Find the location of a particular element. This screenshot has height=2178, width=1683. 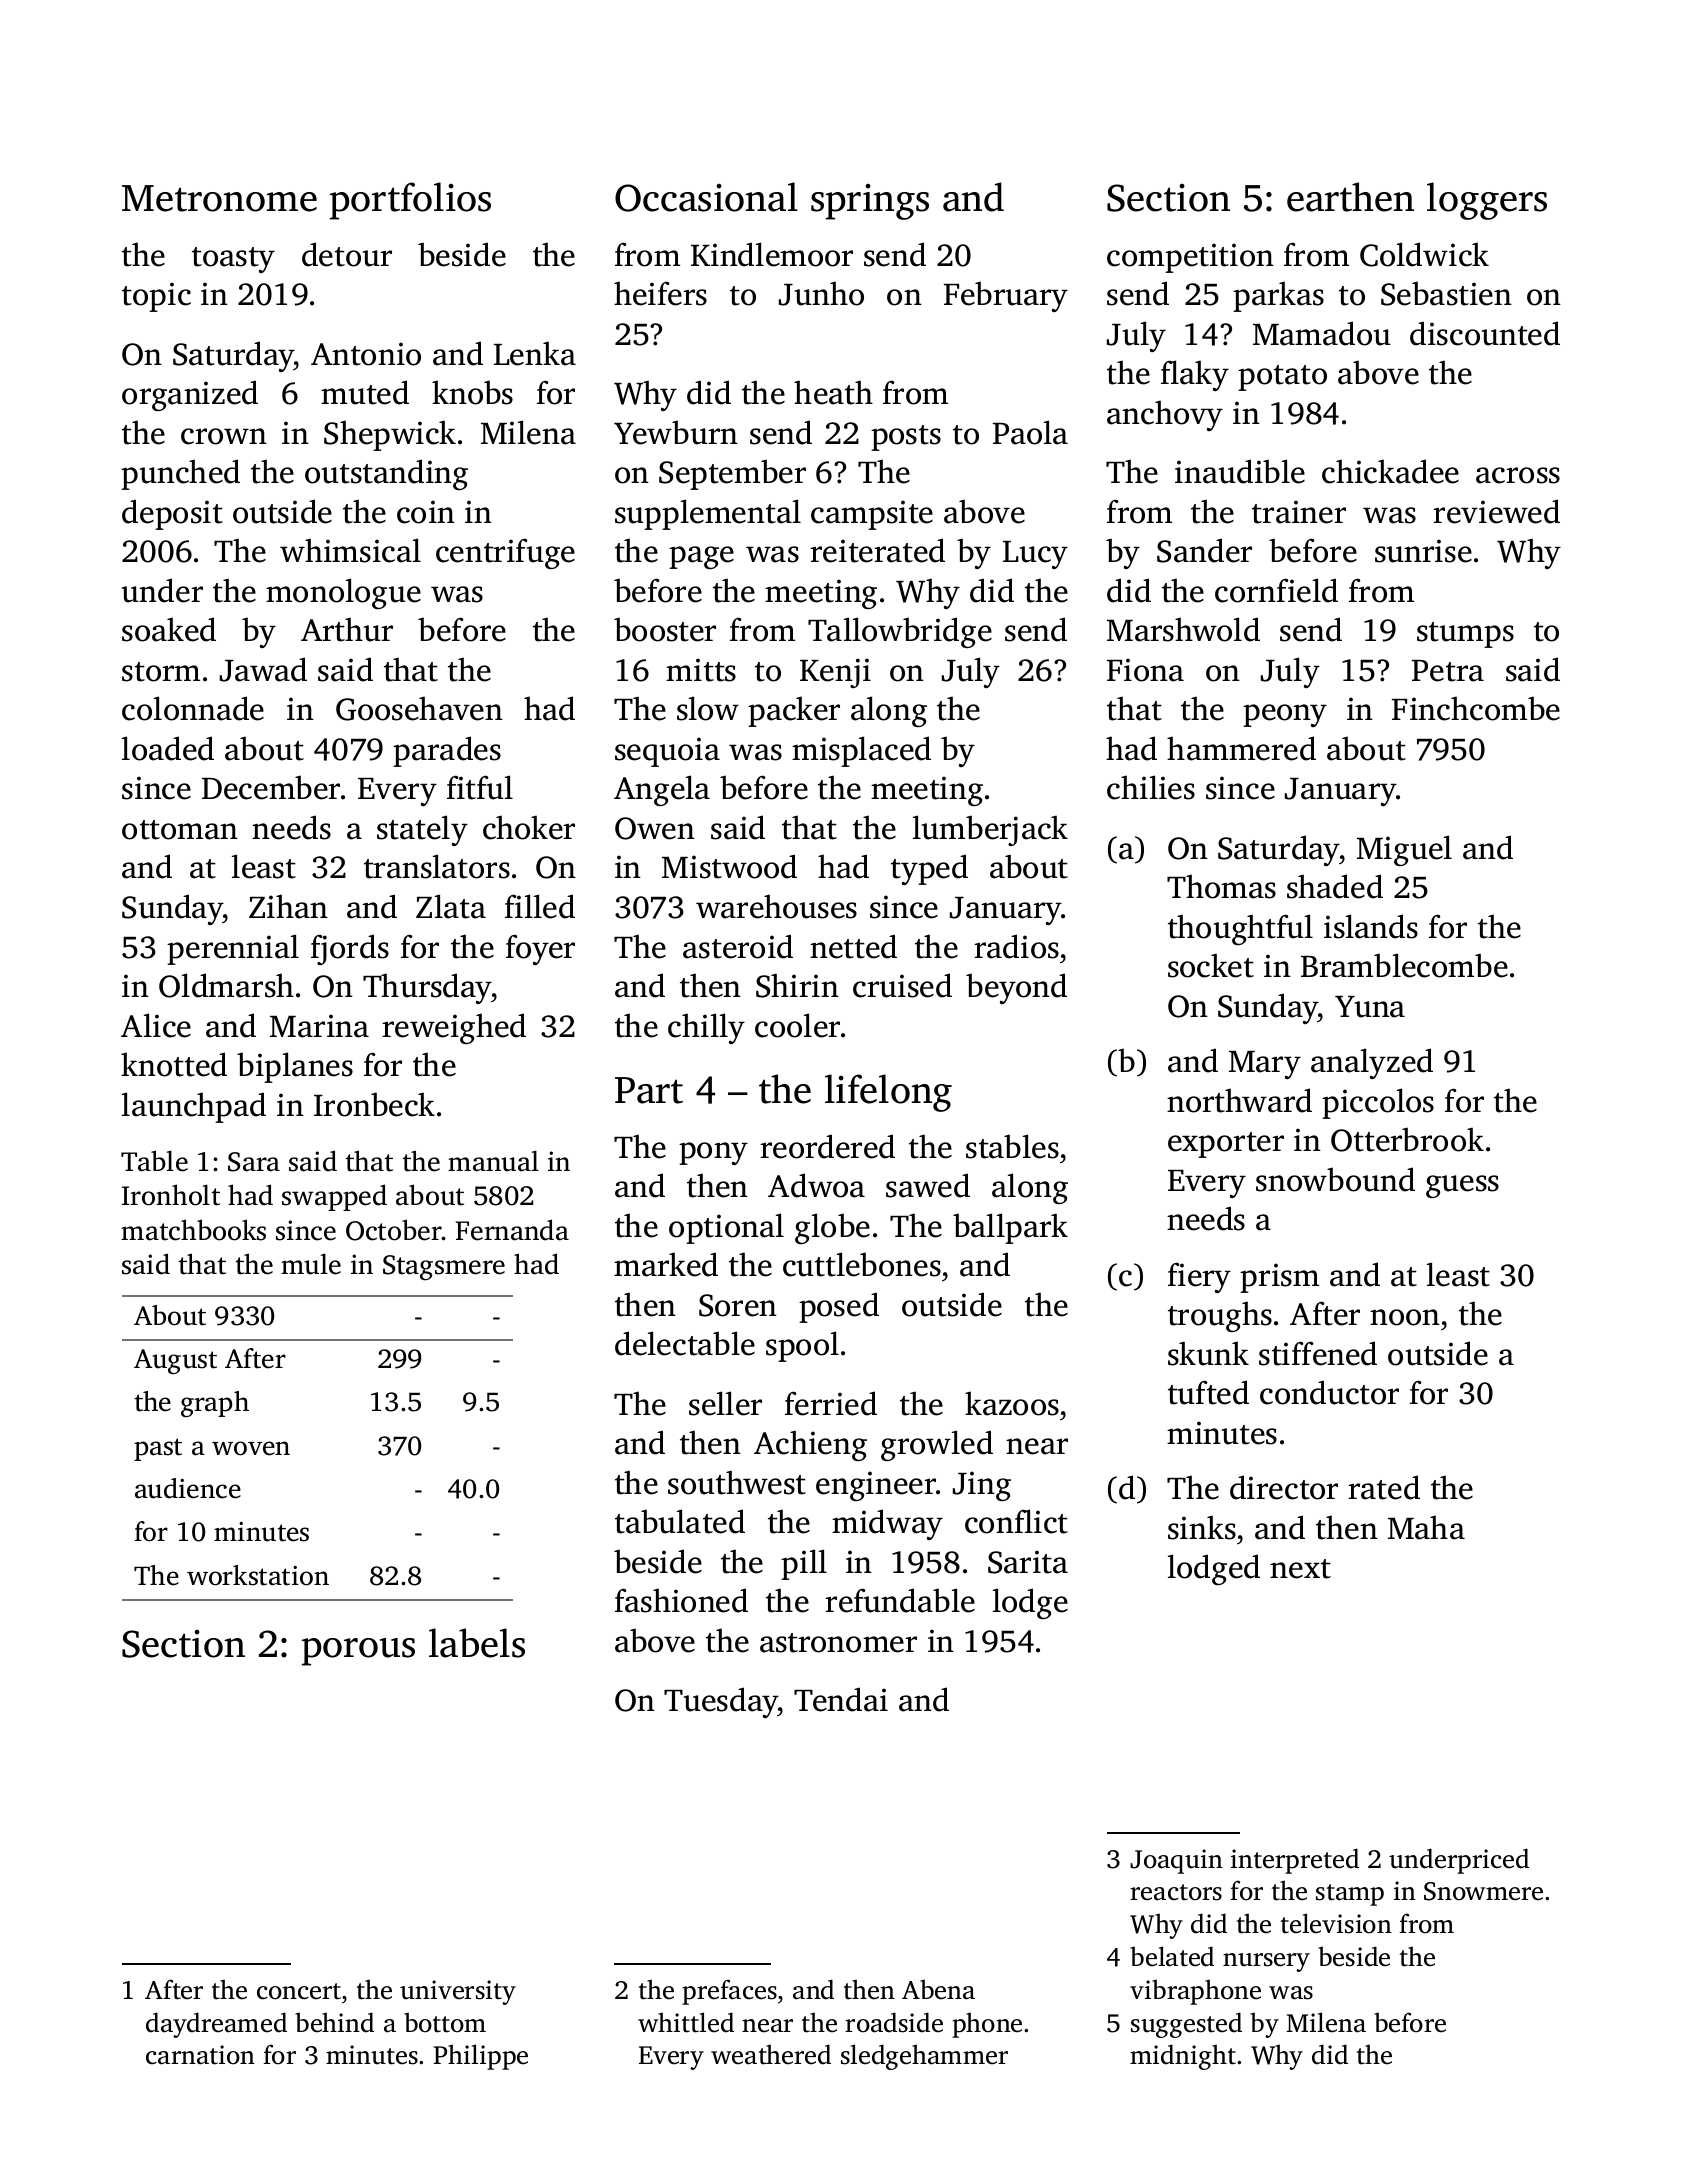

organized is located at coordinates (190, 395).
